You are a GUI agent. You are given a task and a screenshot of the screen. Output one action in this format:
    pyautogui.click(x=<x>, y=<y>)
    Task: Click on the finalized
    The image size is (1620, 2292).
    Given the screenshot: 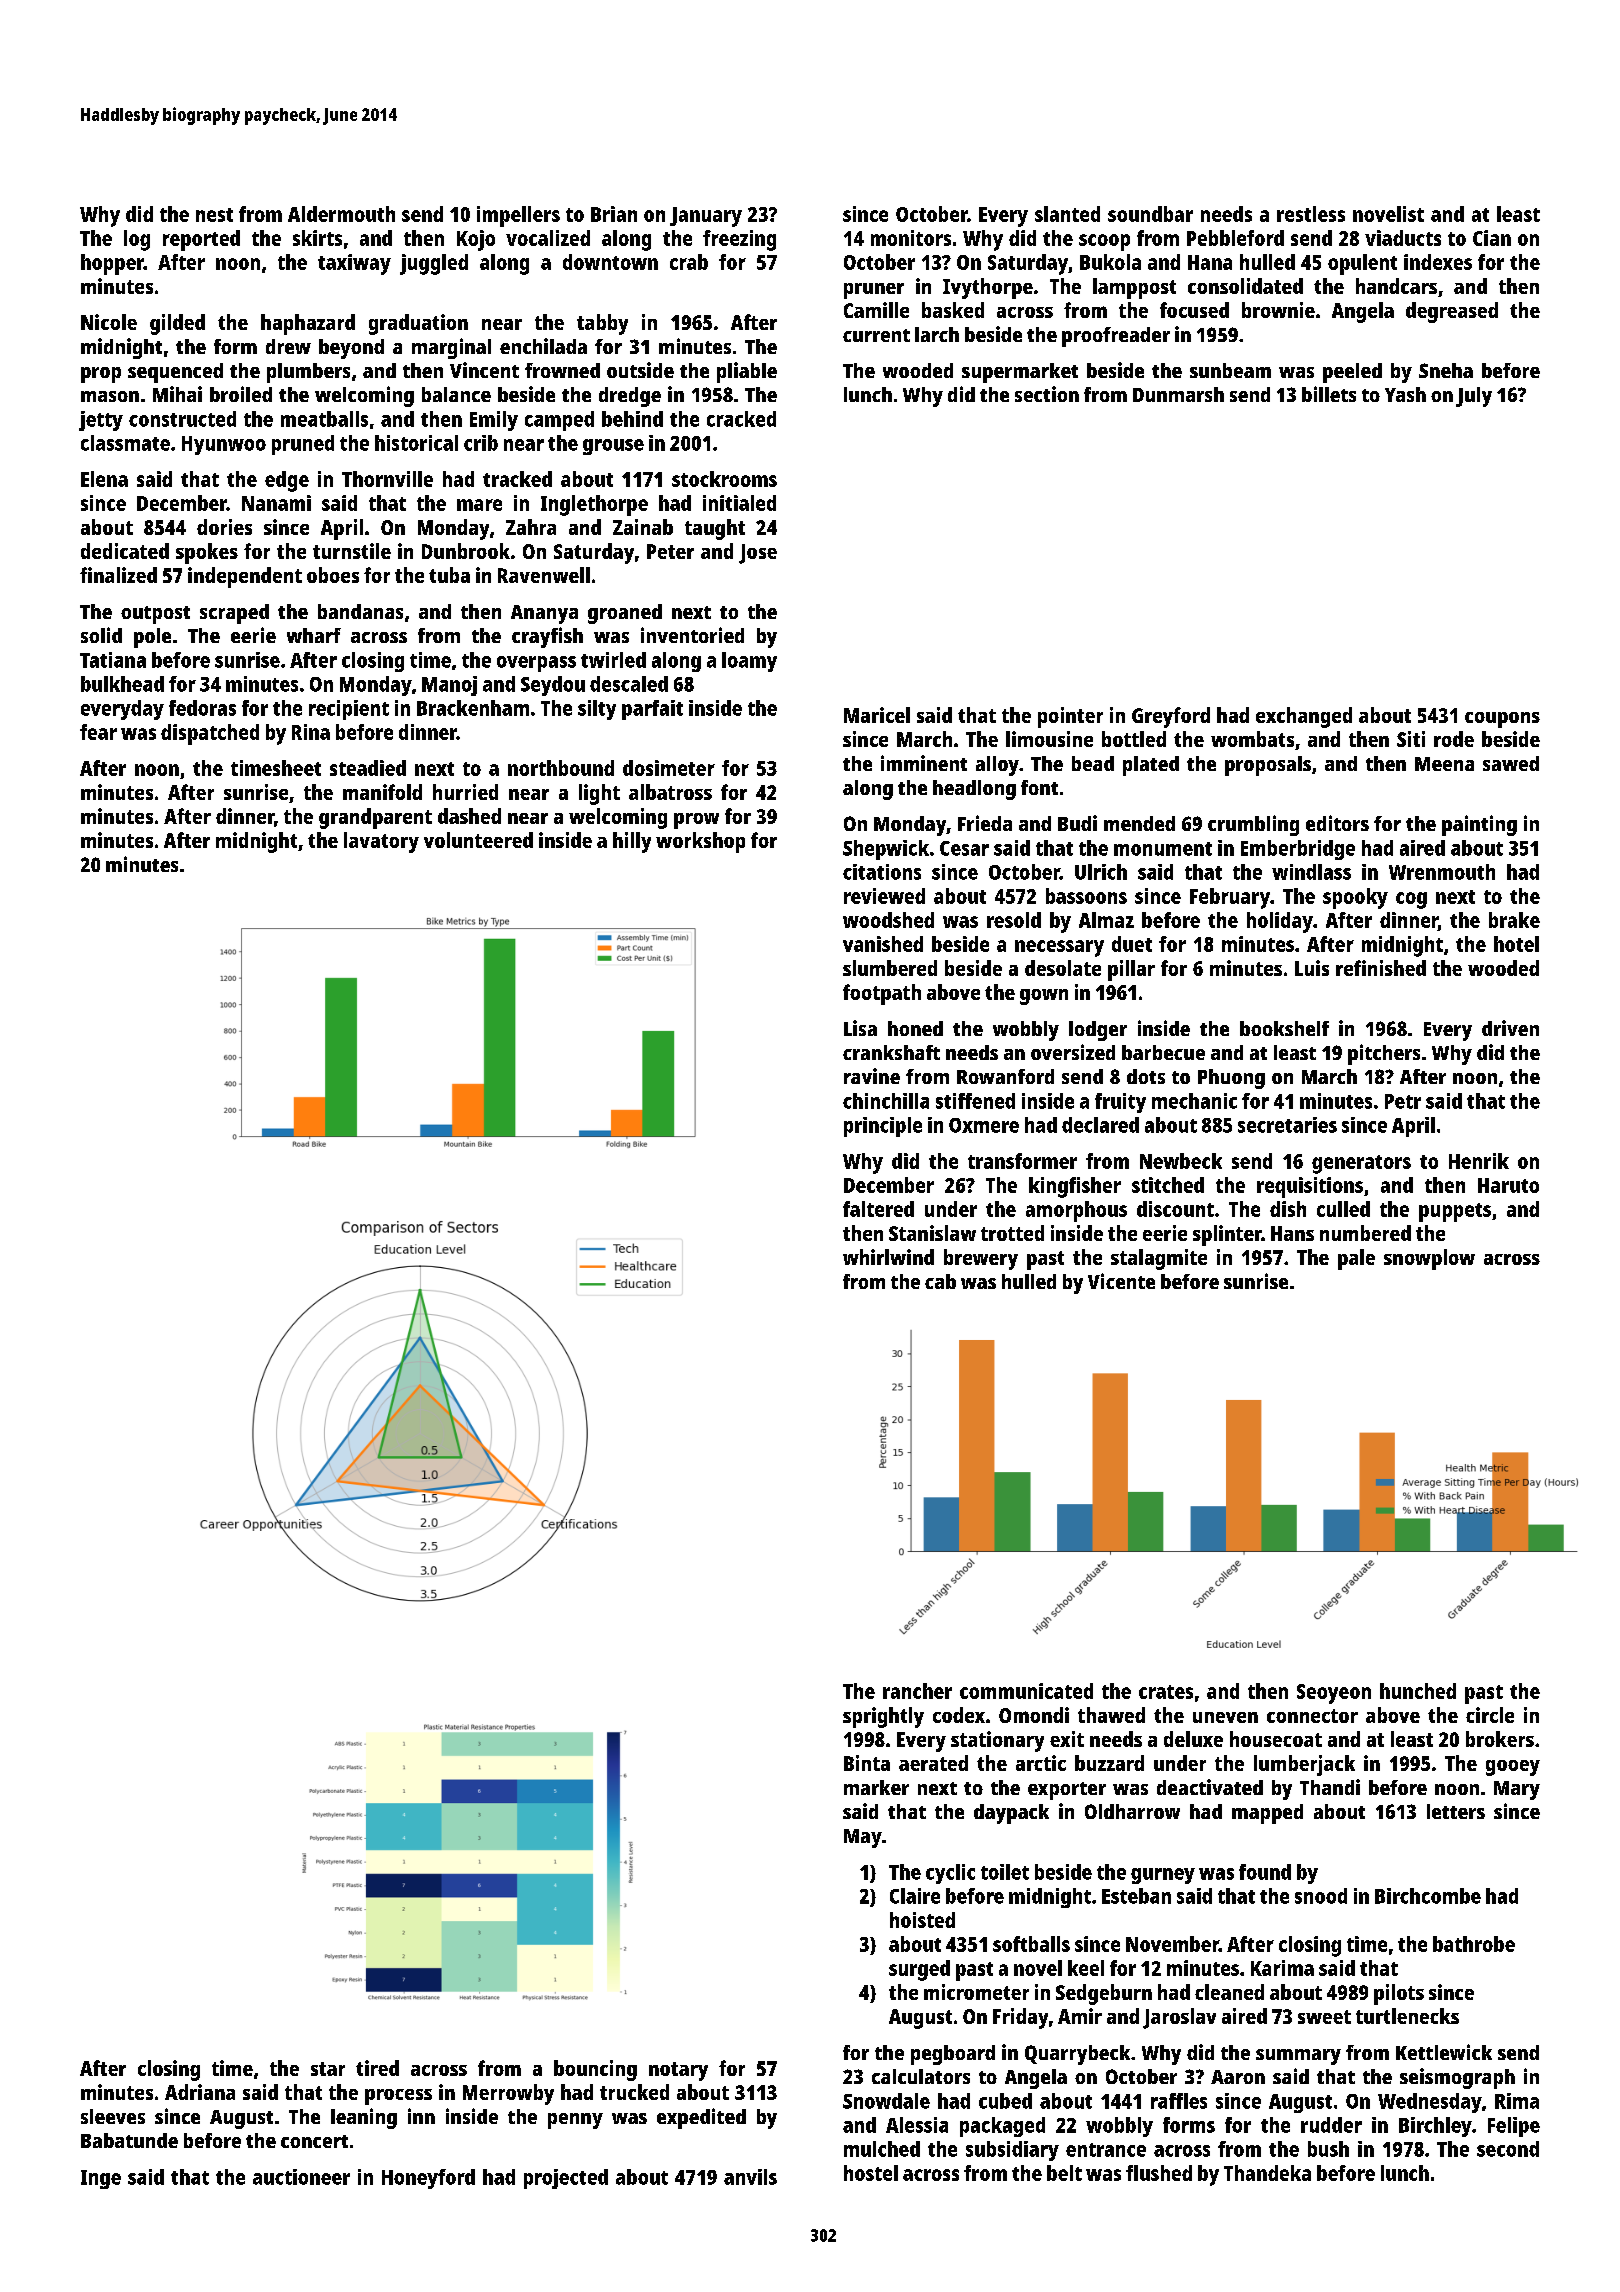 What is the action you would take?
    pyautogui.click(x=118, y=575)
